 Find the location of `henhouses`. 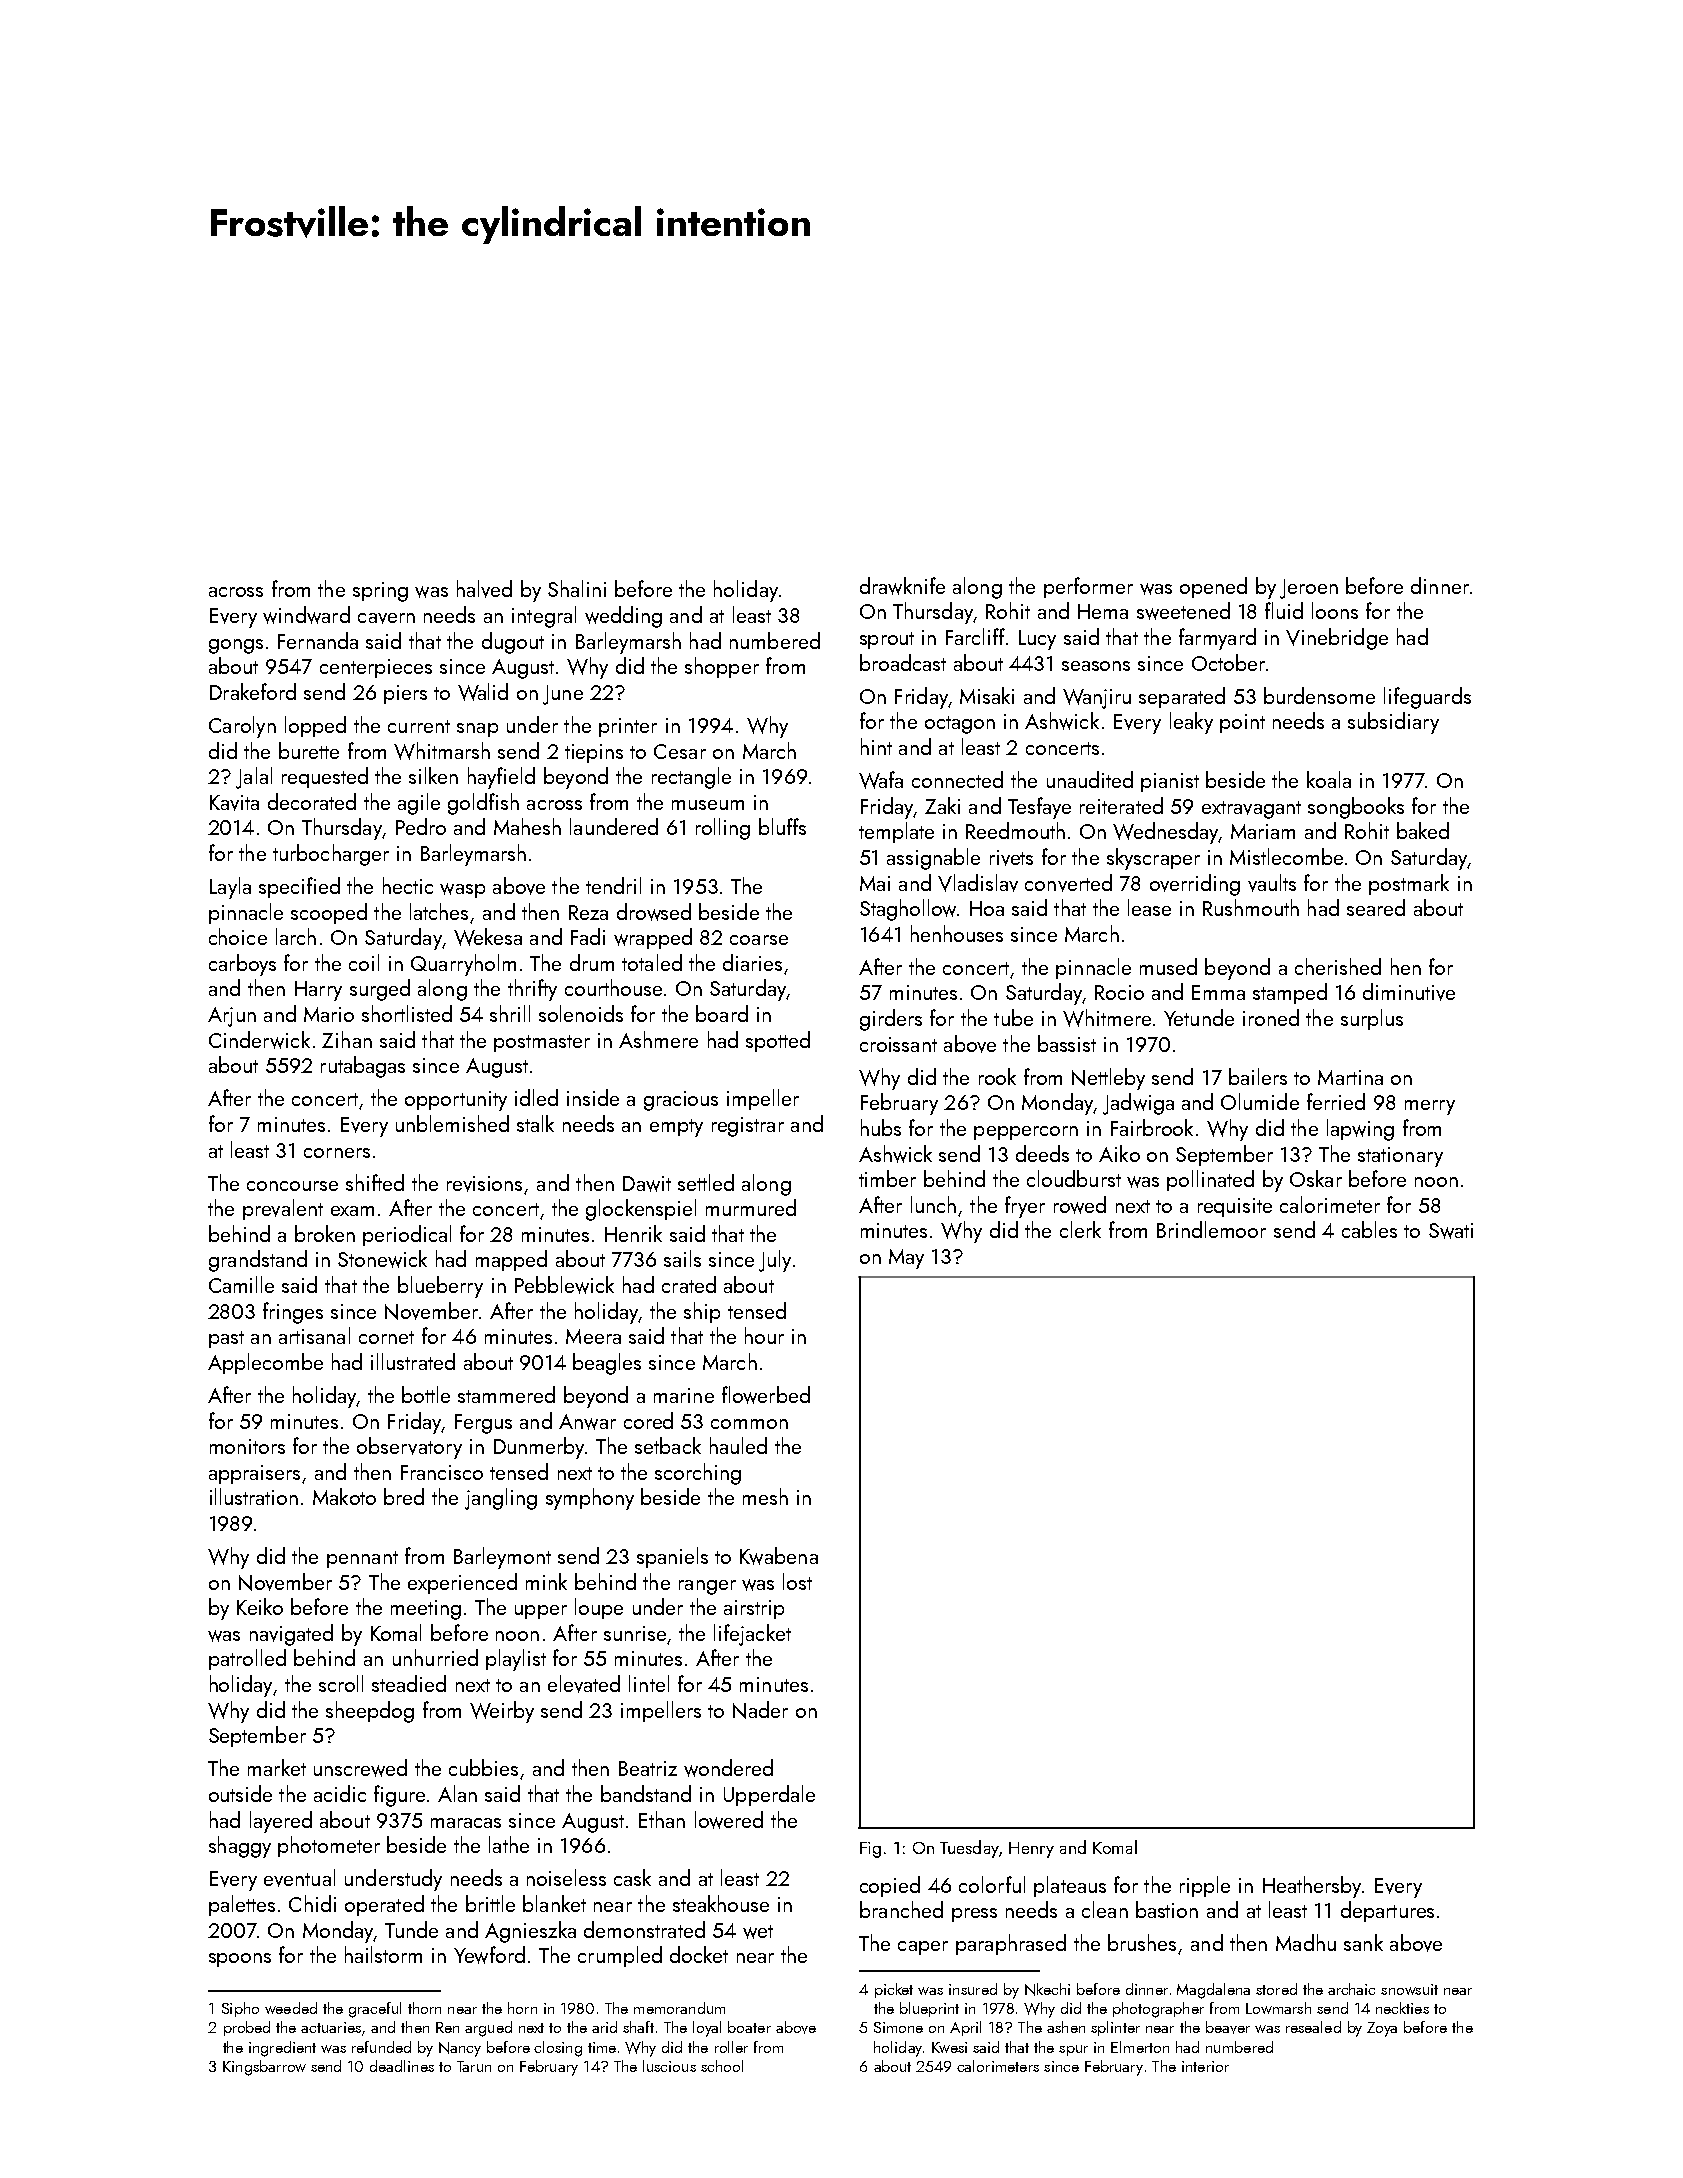

henhouses is located at coordinates (957, 933).
